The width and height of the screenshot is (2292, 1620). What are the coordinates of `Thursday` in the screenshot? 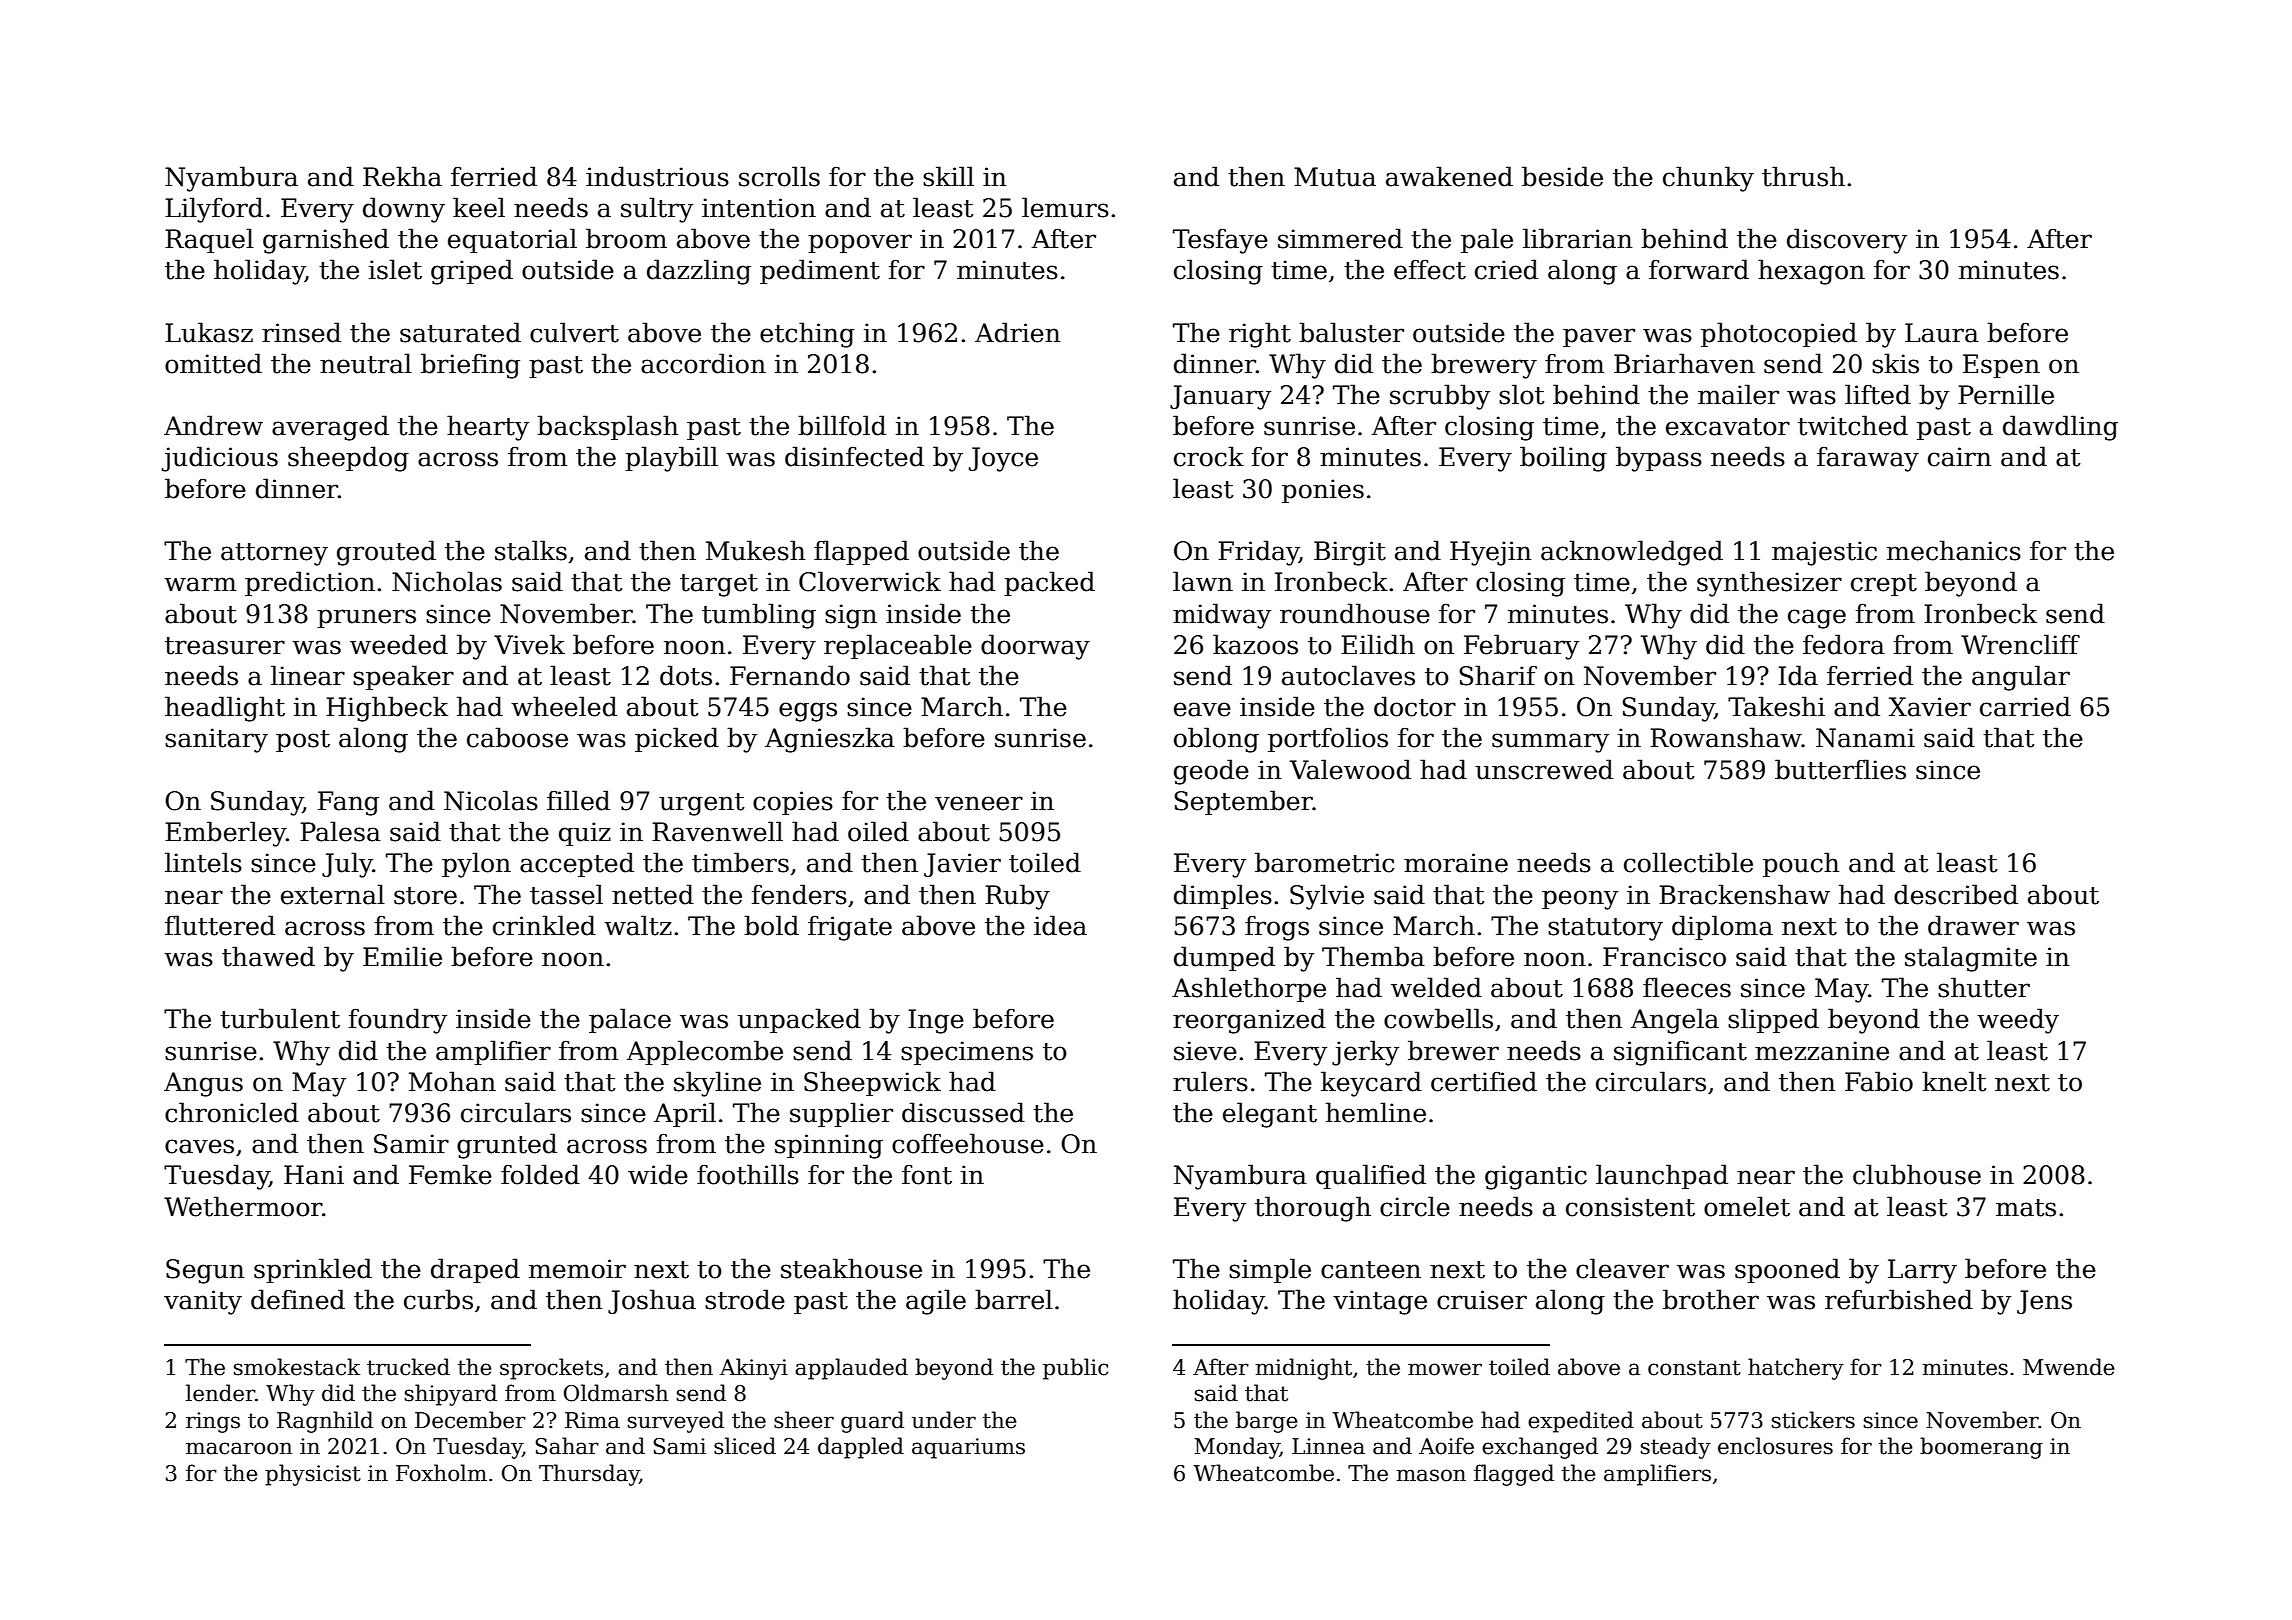 It's located at (589, 1475).
